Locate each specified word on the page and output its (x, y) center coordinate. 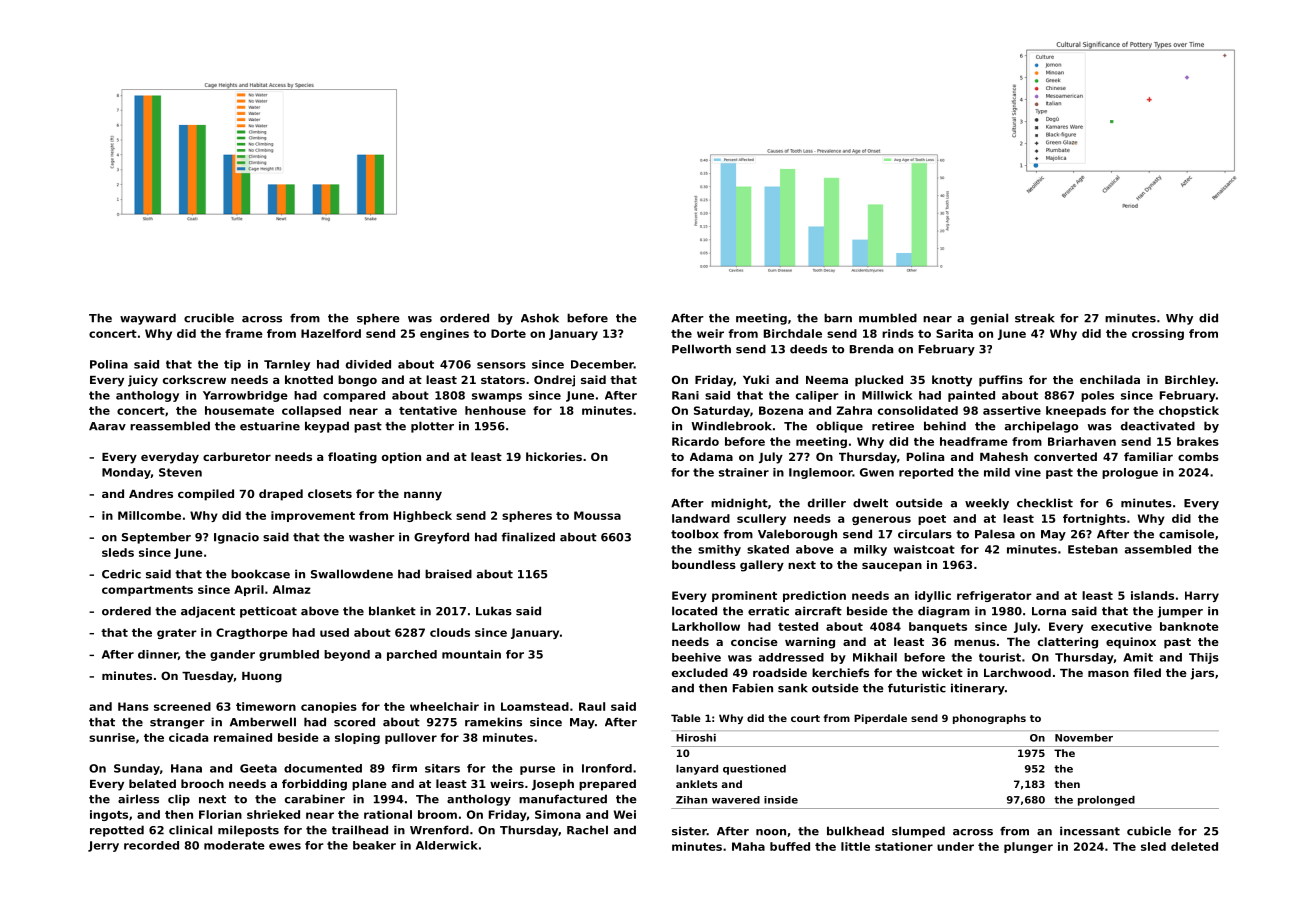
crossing (1158, 334)
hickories (554, 456)
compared (354, 396)
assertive (1012, 410)
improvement (313, 516)
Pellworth (701, 349)
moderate (234, 845)
